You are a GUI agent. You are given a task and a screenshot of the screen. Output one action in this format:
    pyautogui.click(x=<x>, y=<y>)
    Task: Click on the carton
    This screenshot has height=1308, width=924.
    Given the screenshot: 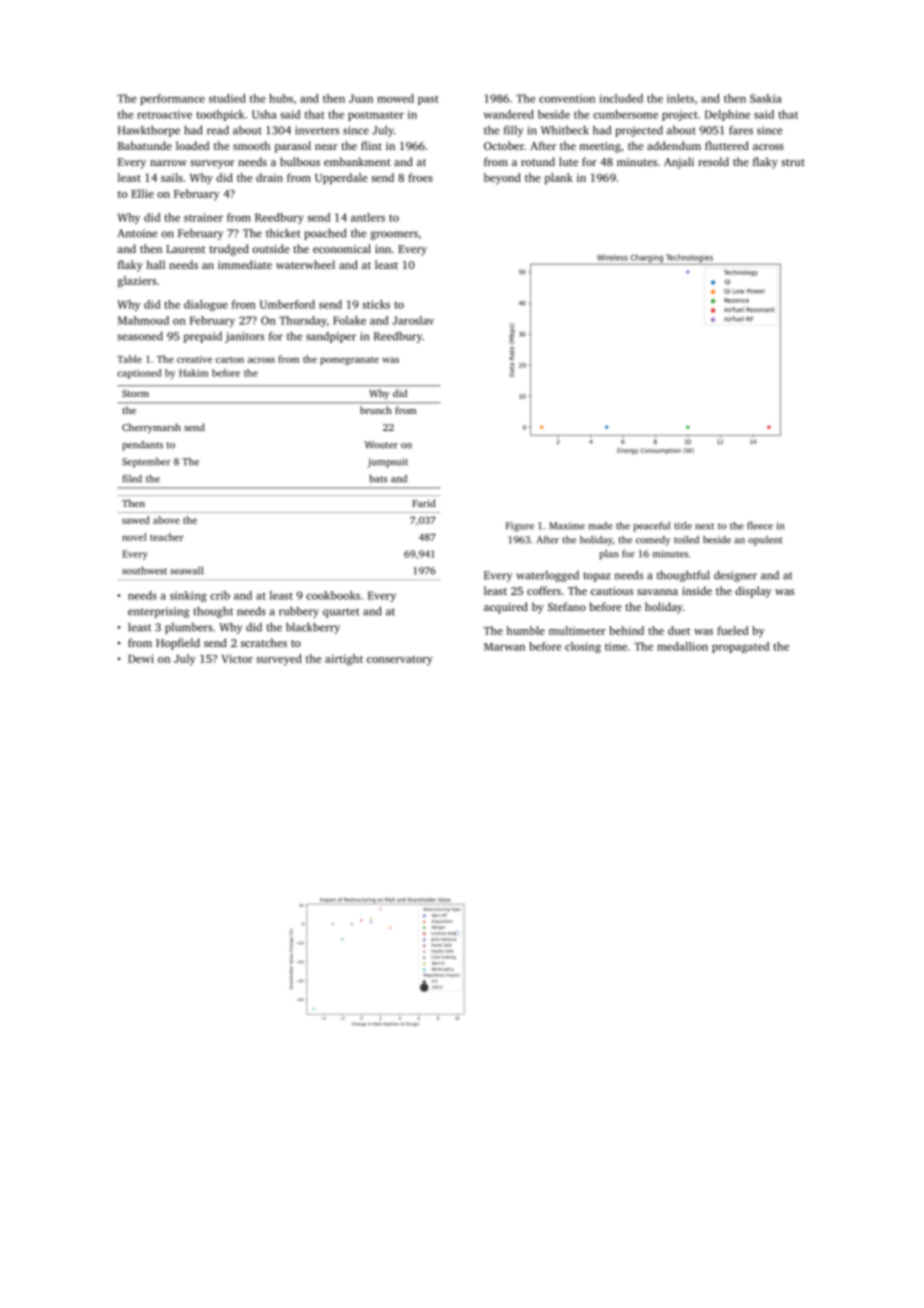 What is the action you would take?
    pyautogui.click(x=230, y=360)
